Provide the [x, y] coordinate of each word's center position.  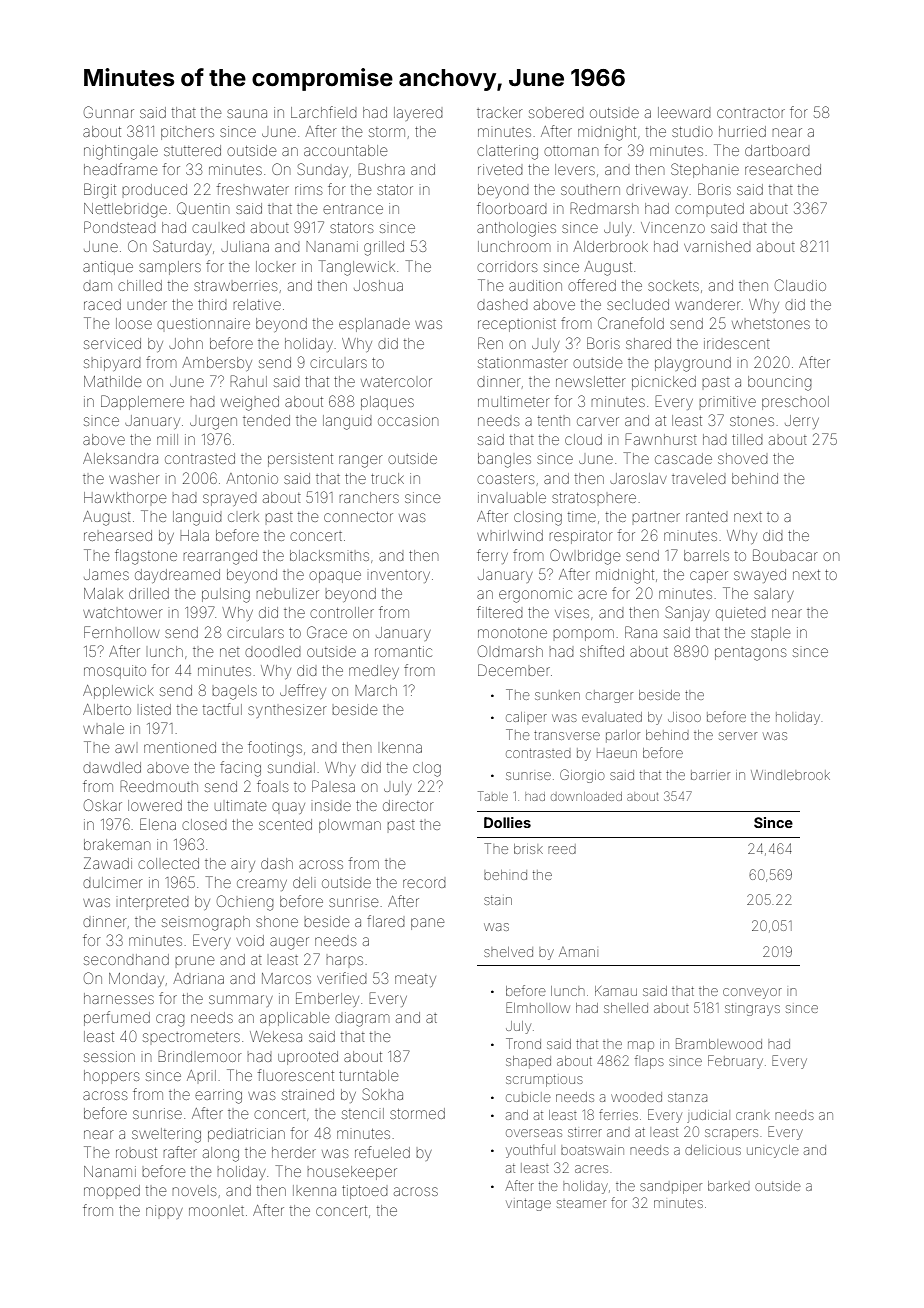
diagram [362, 1019]
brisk [528, 849]
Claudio [800, 285]
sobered [556, 113]
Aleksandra [120, 458]
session [109, 1056]
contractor [751, 113]
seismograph [206, 923]
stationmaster [523, 363]
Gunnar [109, 112]
